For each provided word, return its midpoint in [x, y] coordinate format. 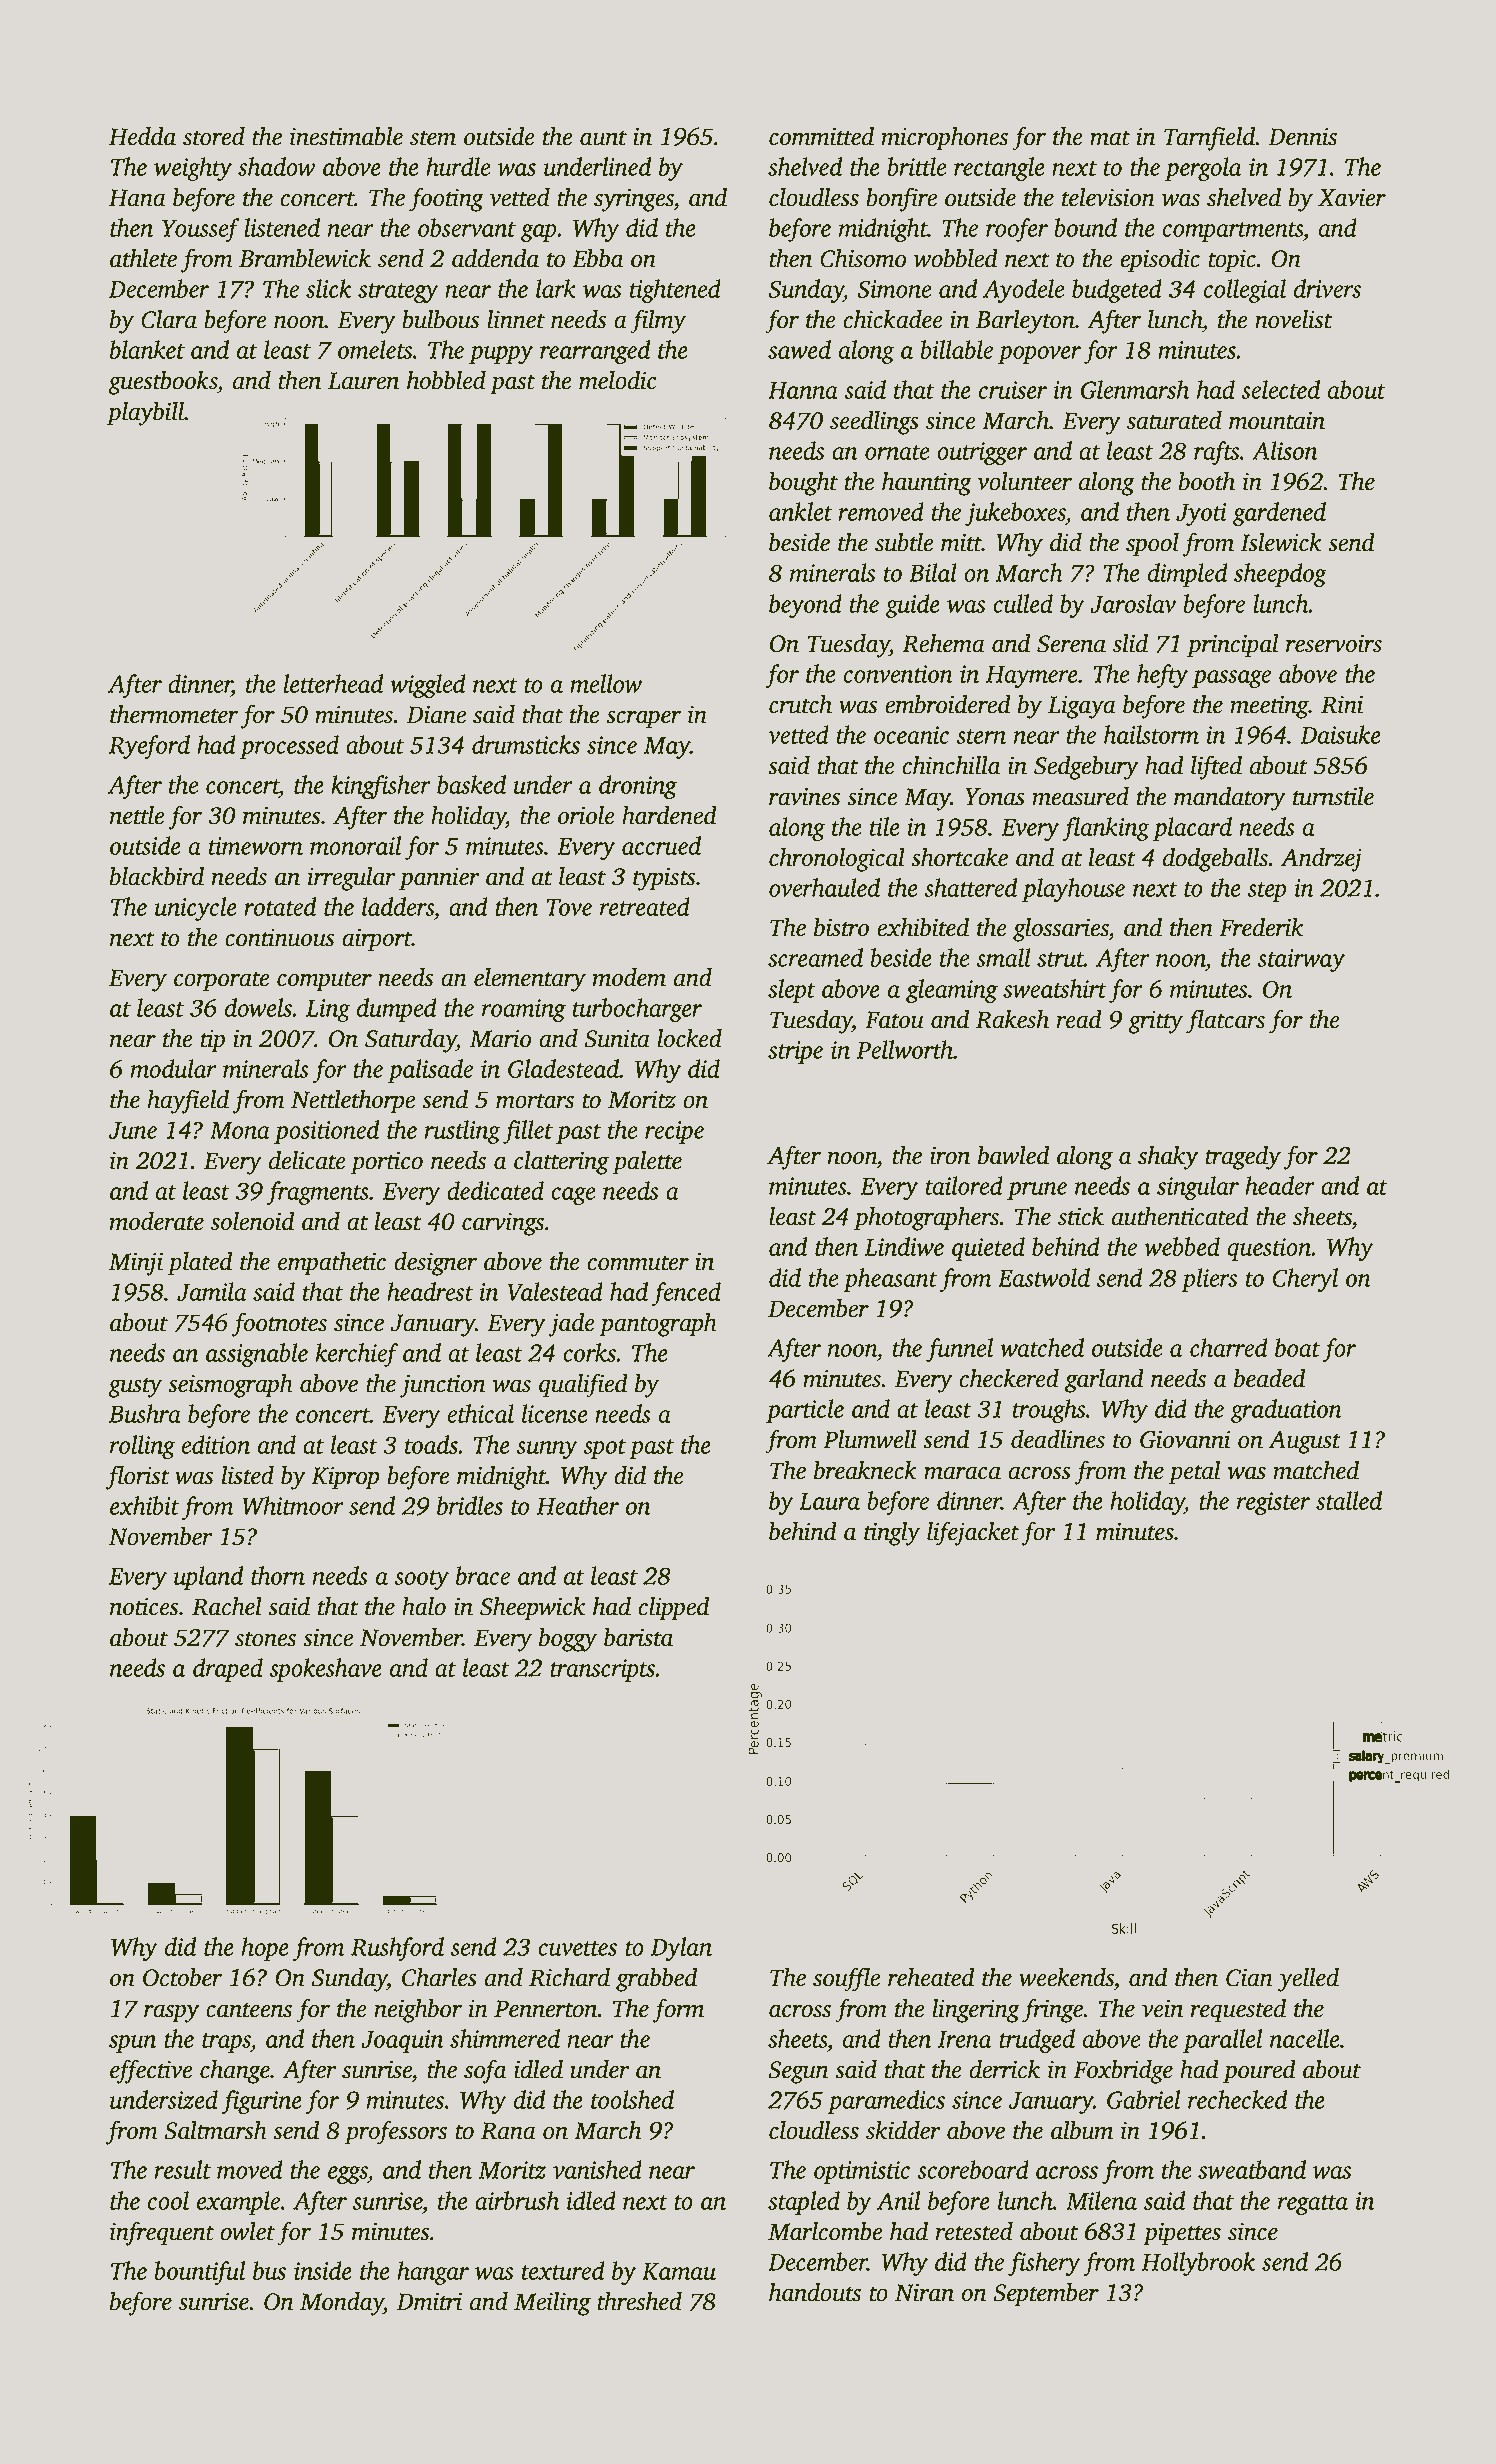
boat [1297, 1347]
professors [396, 2132]
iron [950, 1156]
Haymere [1032, 677]
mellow [606, 683]
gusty [135, 1387]
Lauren [363, 381]
